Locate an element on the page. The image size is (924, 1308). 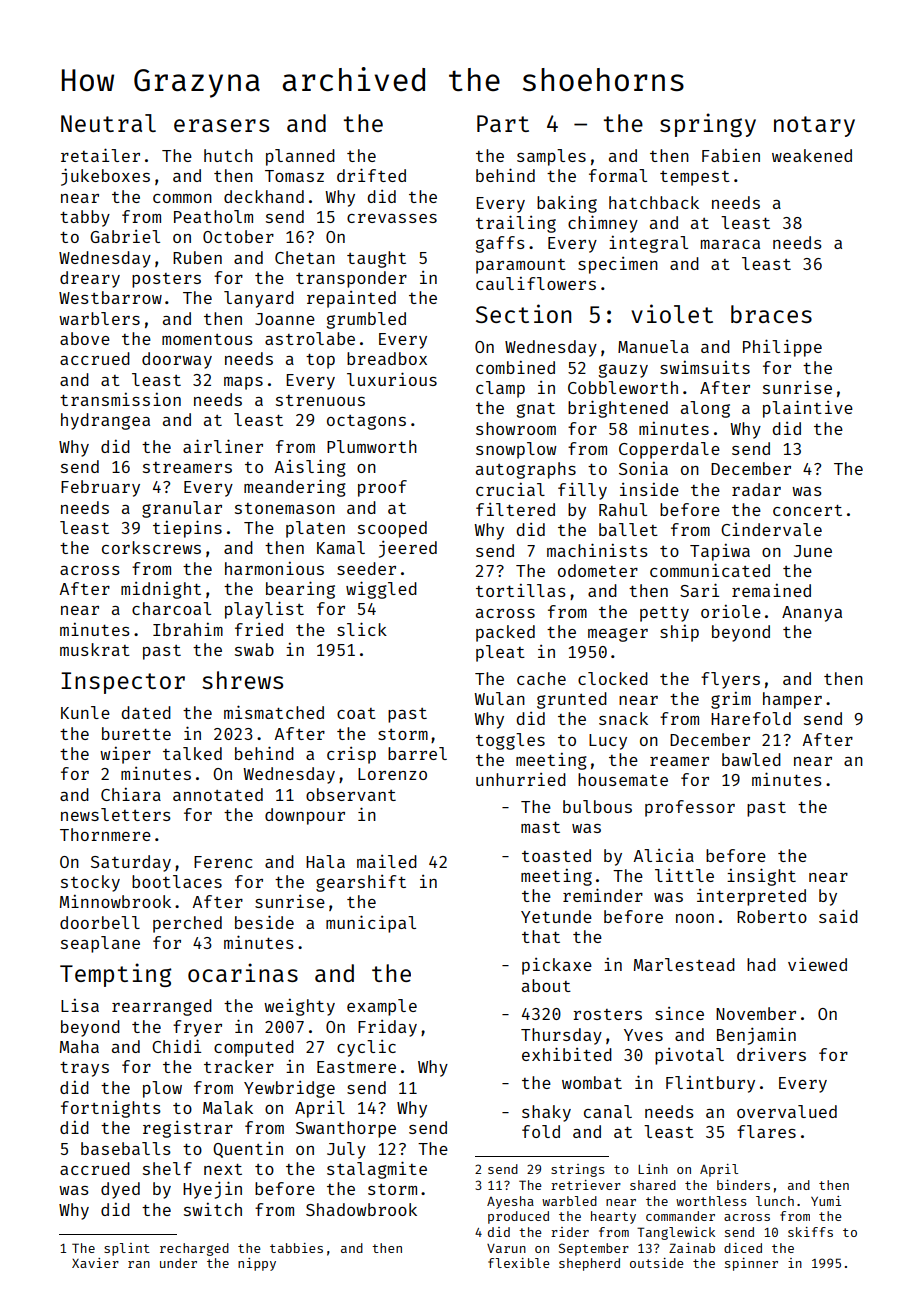
switch is located at coordinates (213, 1209).
